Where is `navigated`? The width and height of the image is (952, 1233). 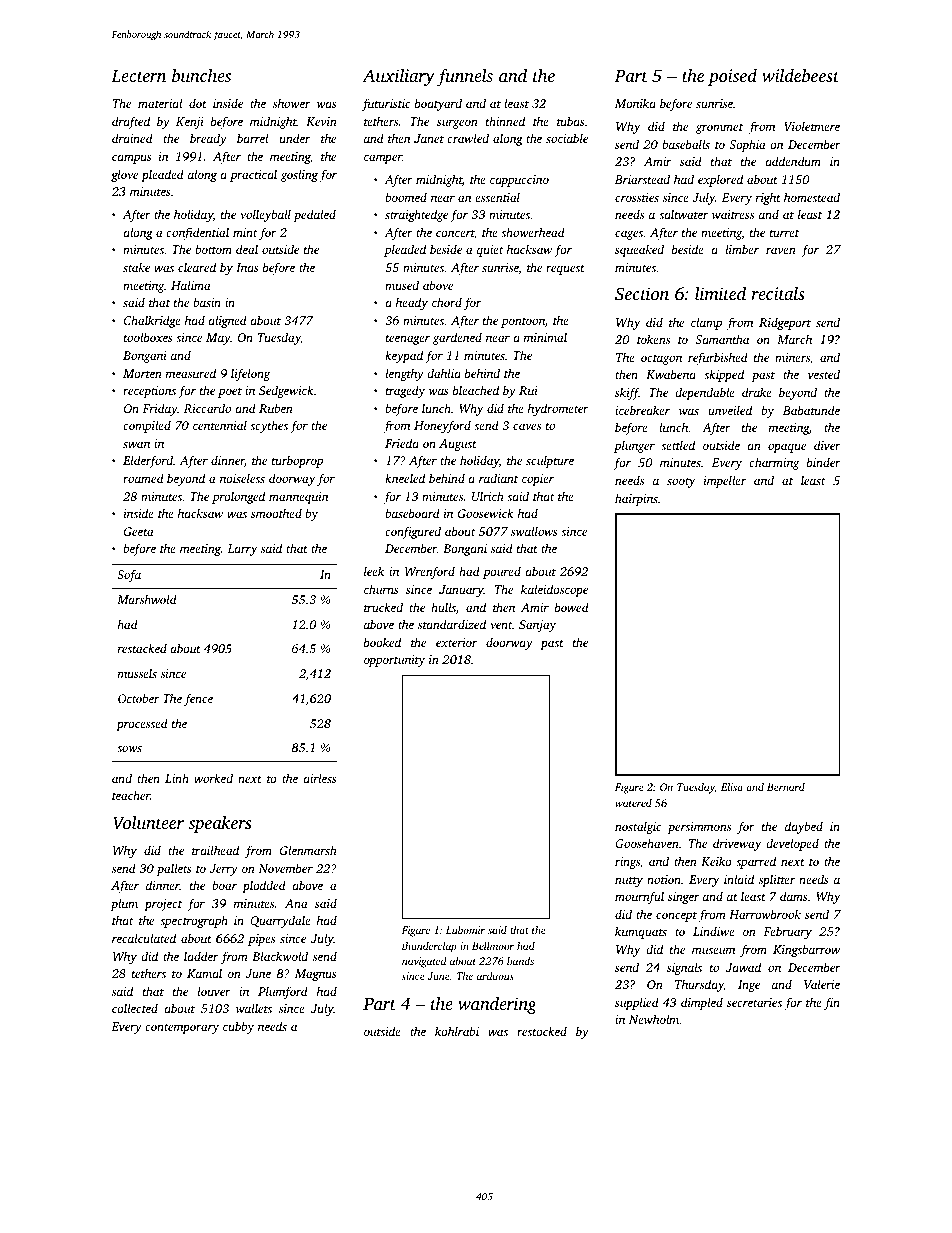
navigated is located at coordinates (424, 962).
